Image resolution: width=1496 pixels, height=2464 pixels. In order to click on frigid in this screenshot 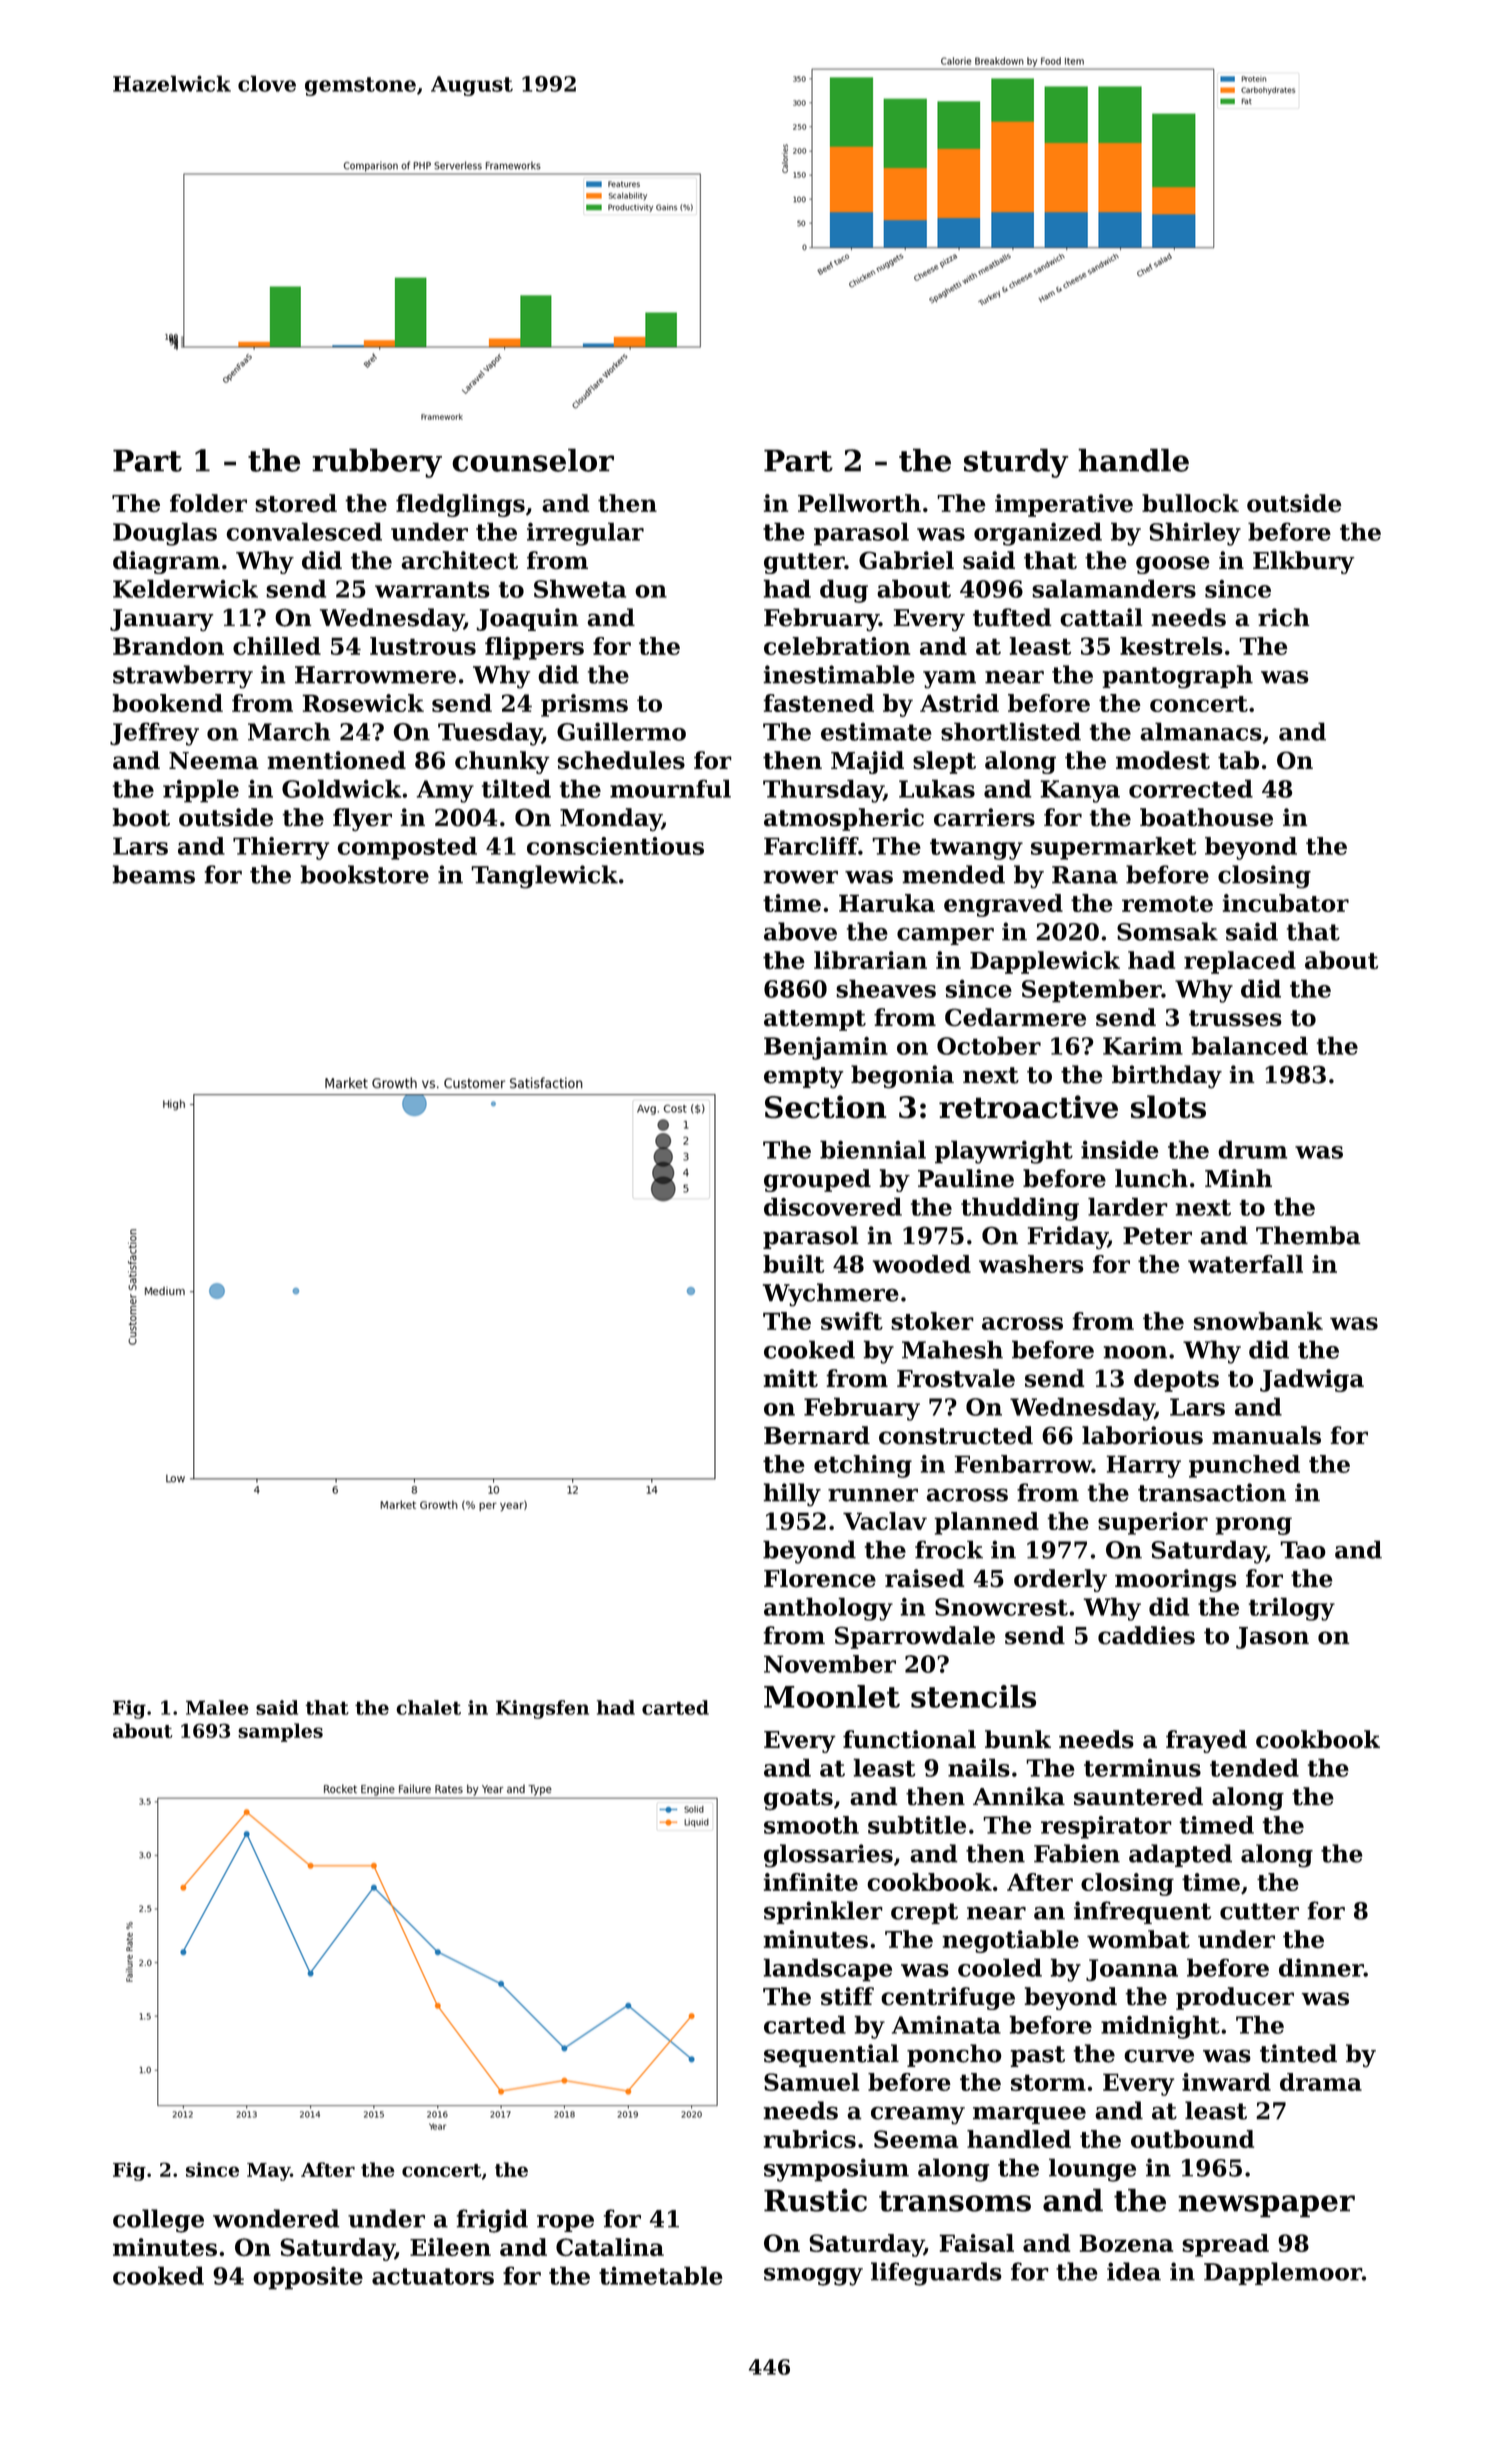, I will do `click(492, 2221)`.
